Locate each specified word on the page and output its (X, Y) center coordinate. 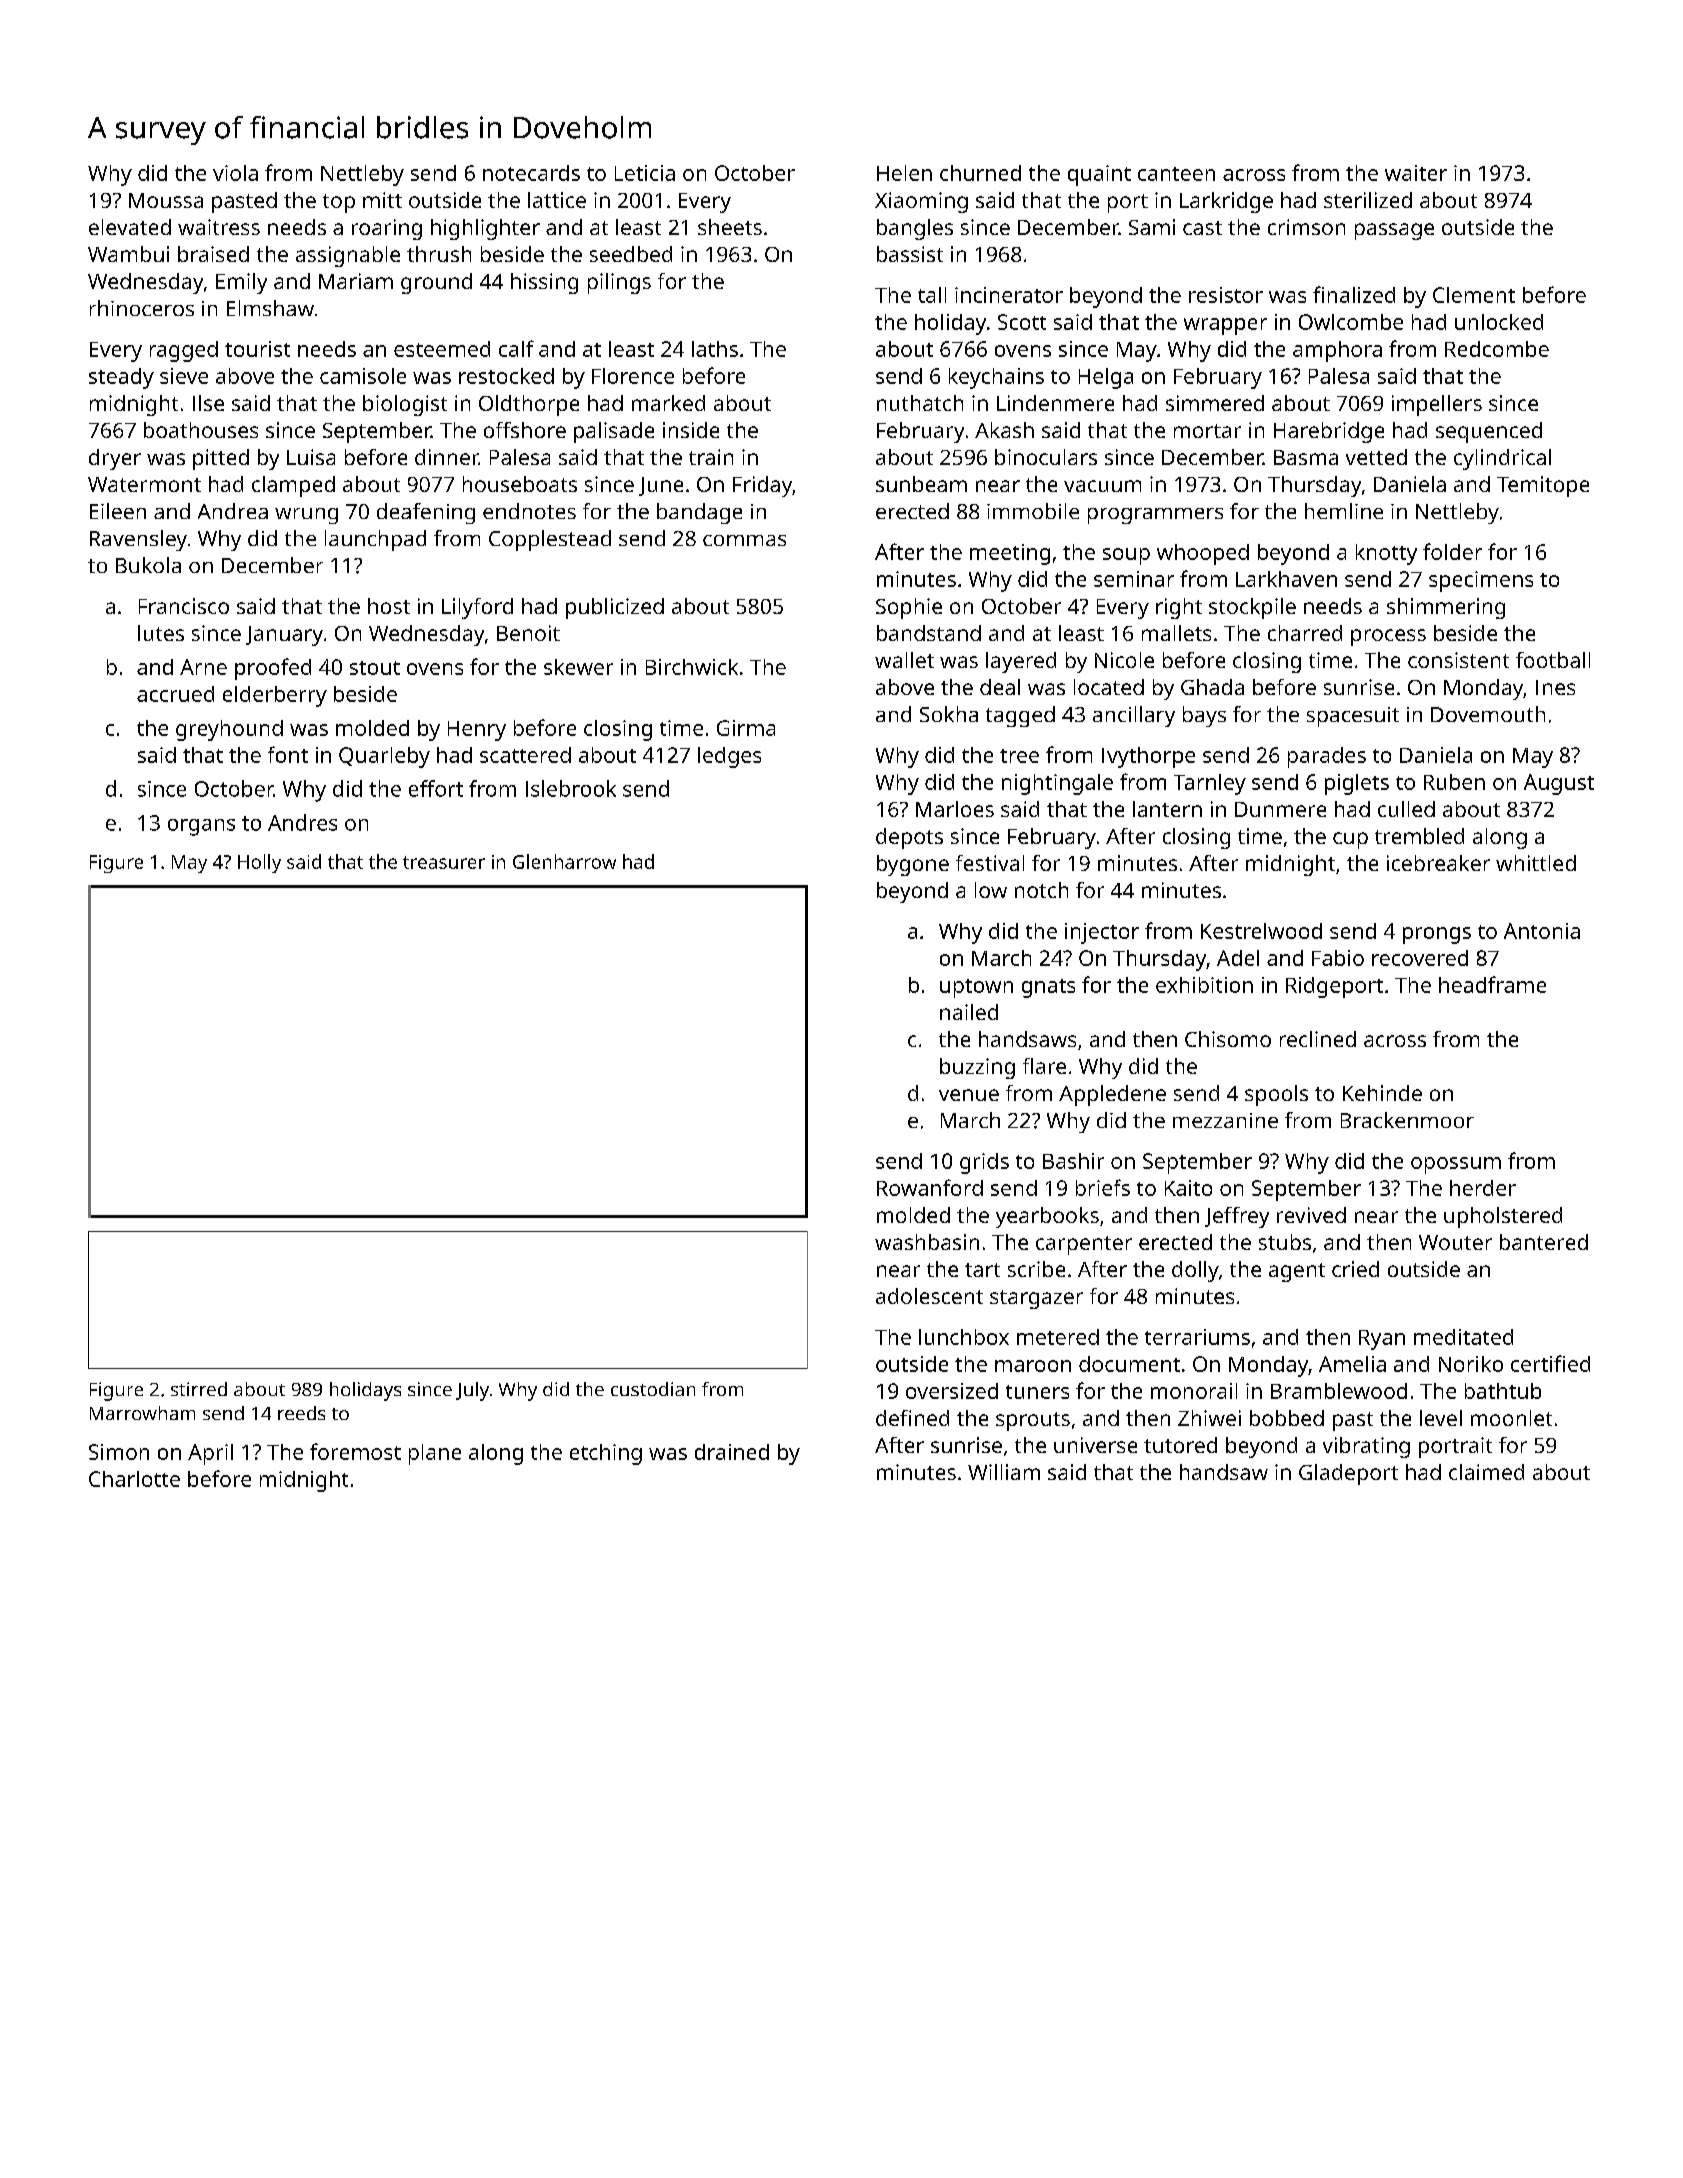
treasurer (444, 862)
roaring (387, 229)
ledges (729, 757)
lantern (1167, 809)
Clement (1474, 295)
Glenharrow (564, 861)
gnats (1048, 988)
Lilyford (477, 608)
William (1004, 1472)
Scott (1022, 322)
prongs (1437, 935)
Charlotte (134, 1479)
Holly (259, 863)
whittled (1536, 863)
